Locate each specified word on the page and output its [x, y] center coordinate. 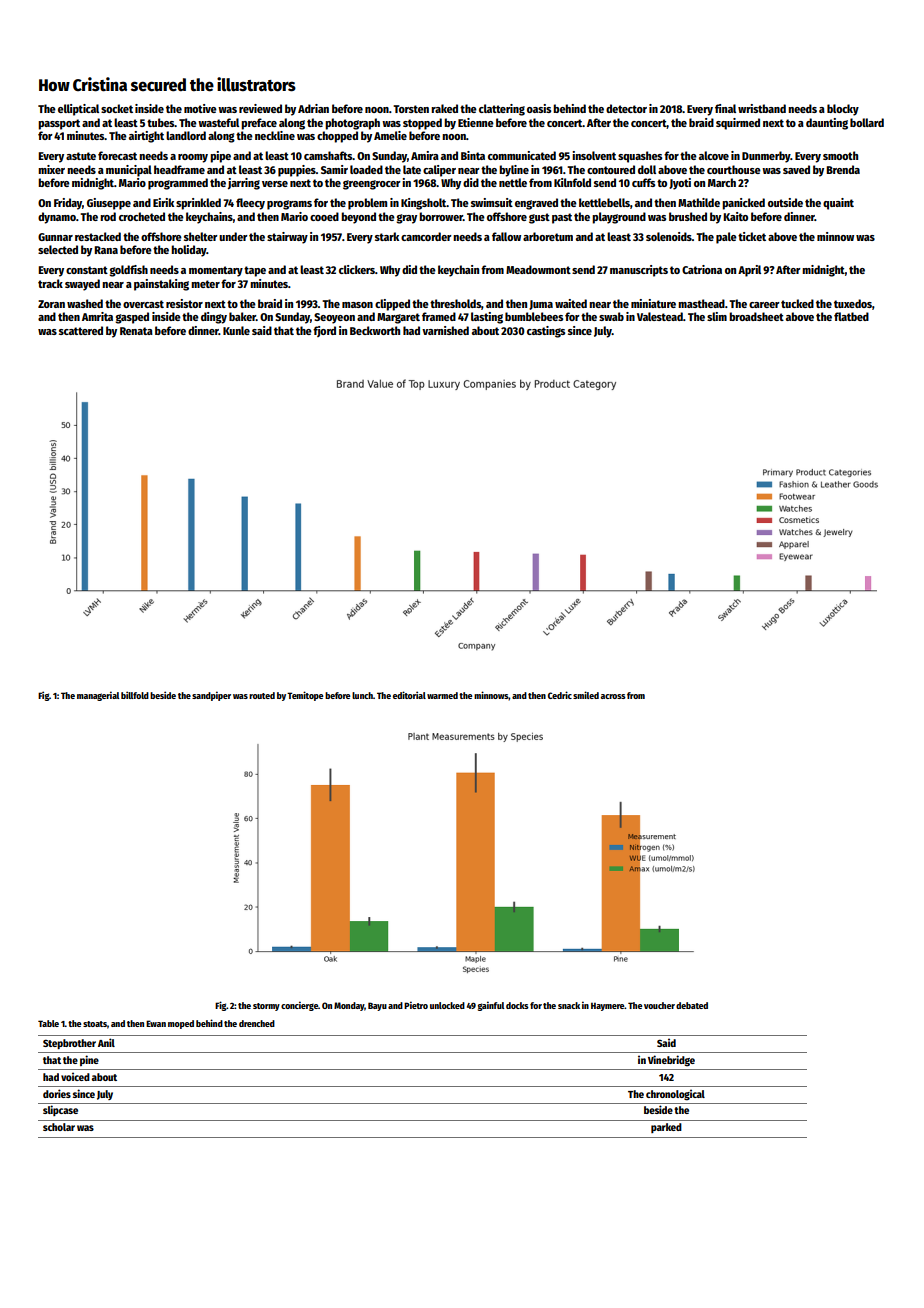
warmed [442, 695]
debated [692, 1005]
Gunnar [55, 237]
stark [387, 236]
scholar [59, 1127]
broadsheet [756, 316]
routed [262, 695]
